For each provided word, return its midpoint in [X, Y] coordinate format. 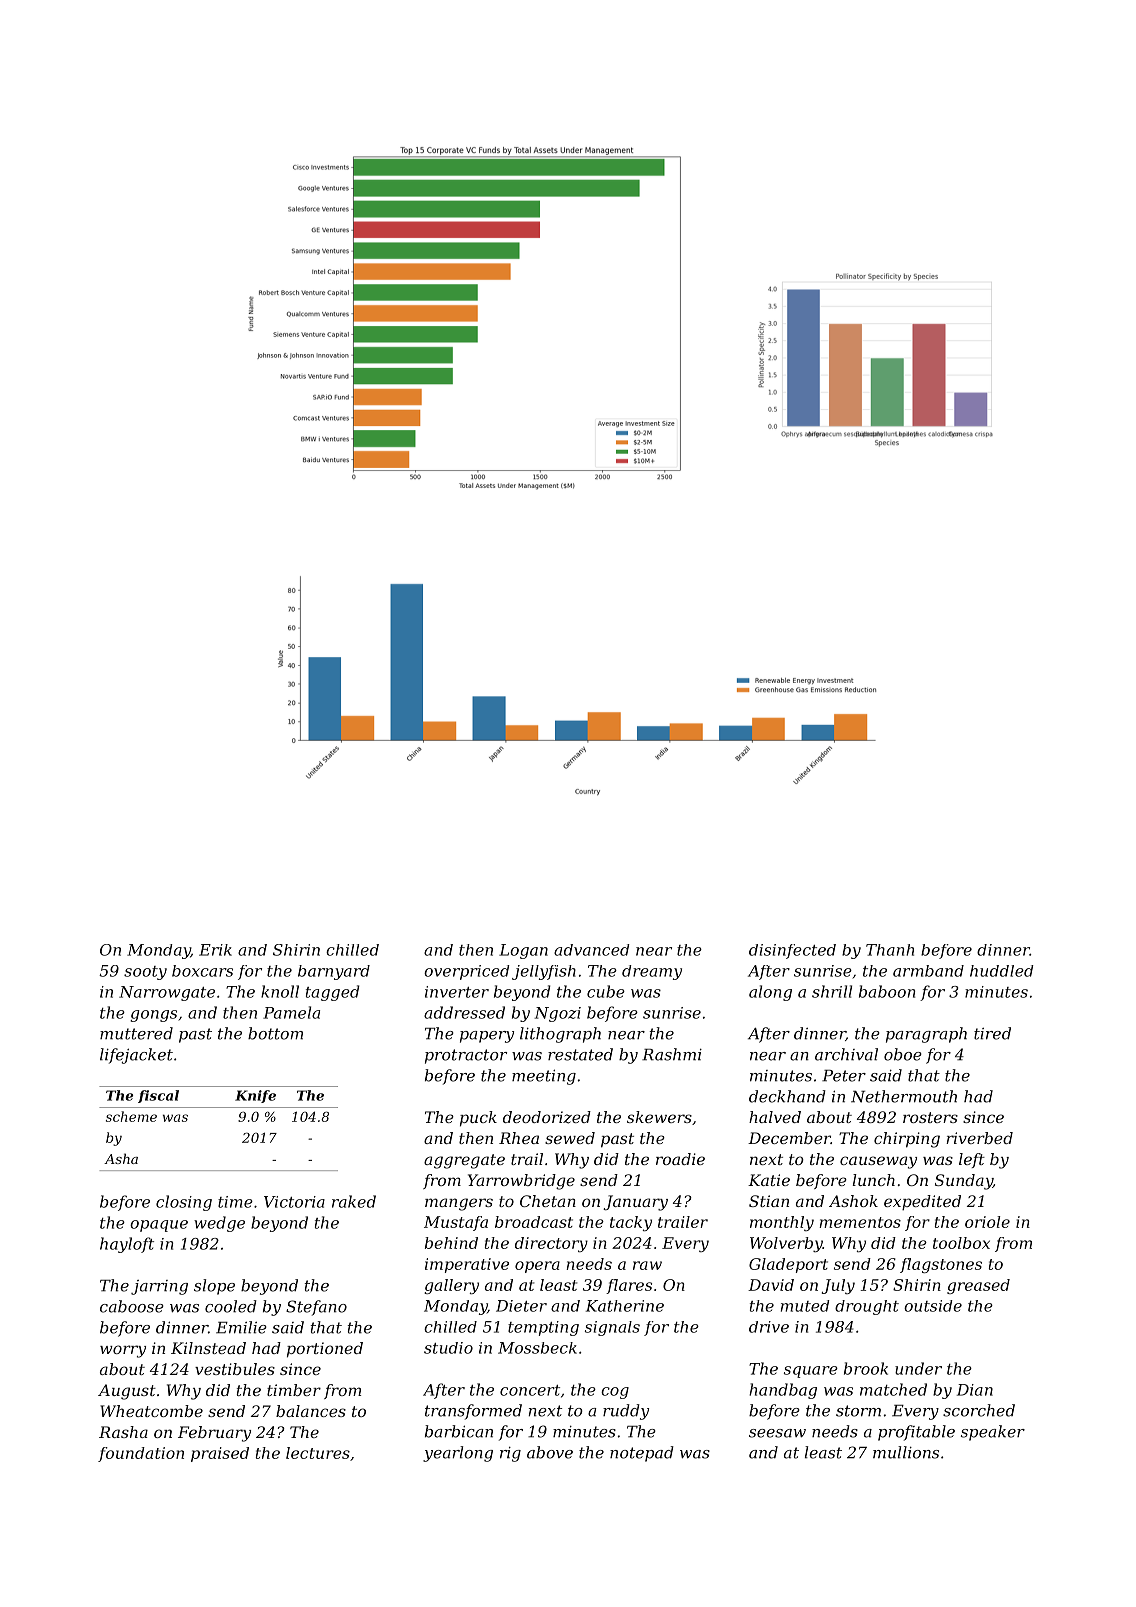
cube [606, 991]
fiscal [158, 1096]
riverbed [979, 1138]
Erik [215, 950]
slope [214, 1287]
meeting [544, 1077]
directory [551, 1244]
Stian [769, 1201]
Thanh [890, 950]
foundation [141, 1454]
